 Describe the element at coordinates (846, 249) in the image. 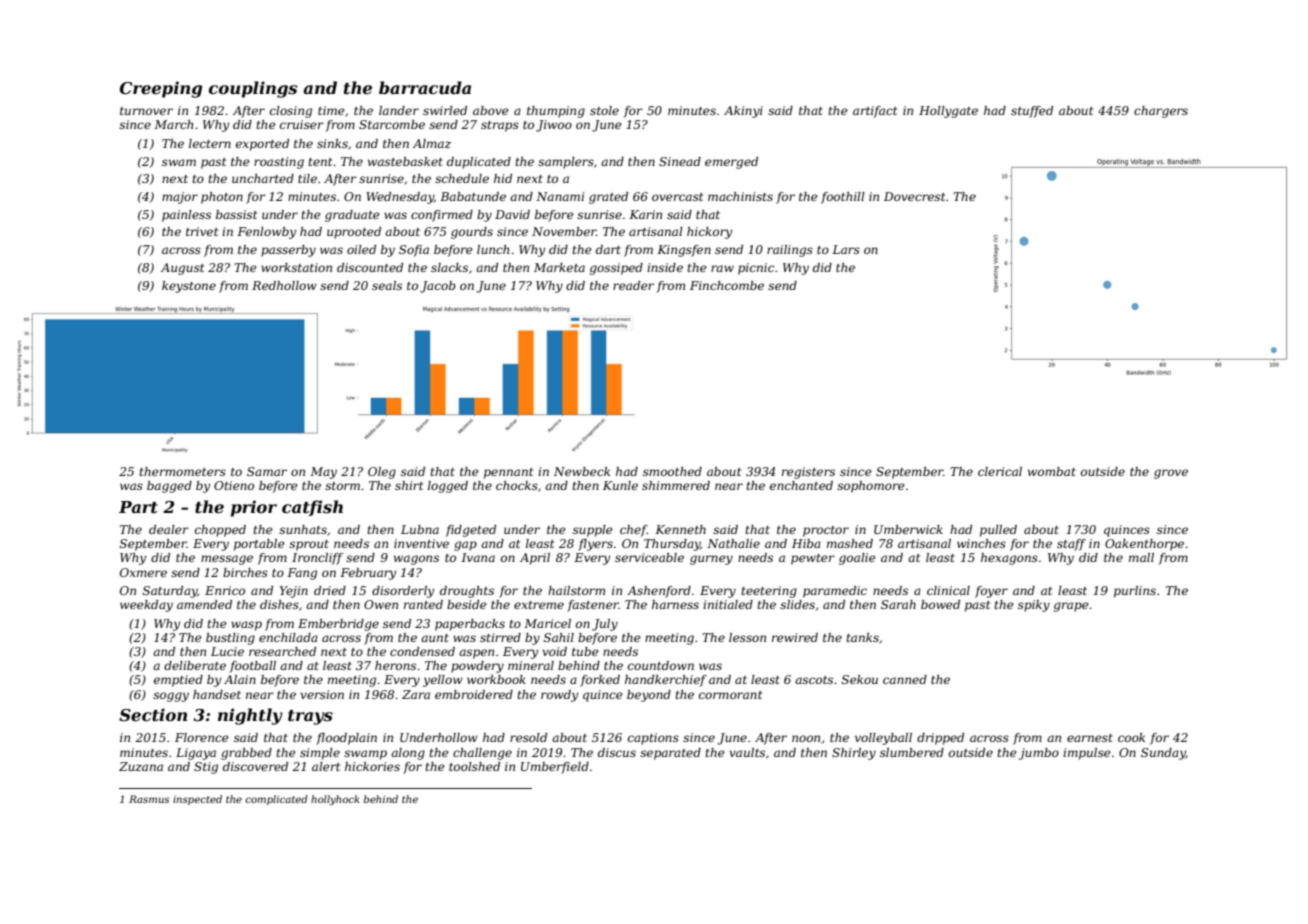

I see `Lars` at that location.
